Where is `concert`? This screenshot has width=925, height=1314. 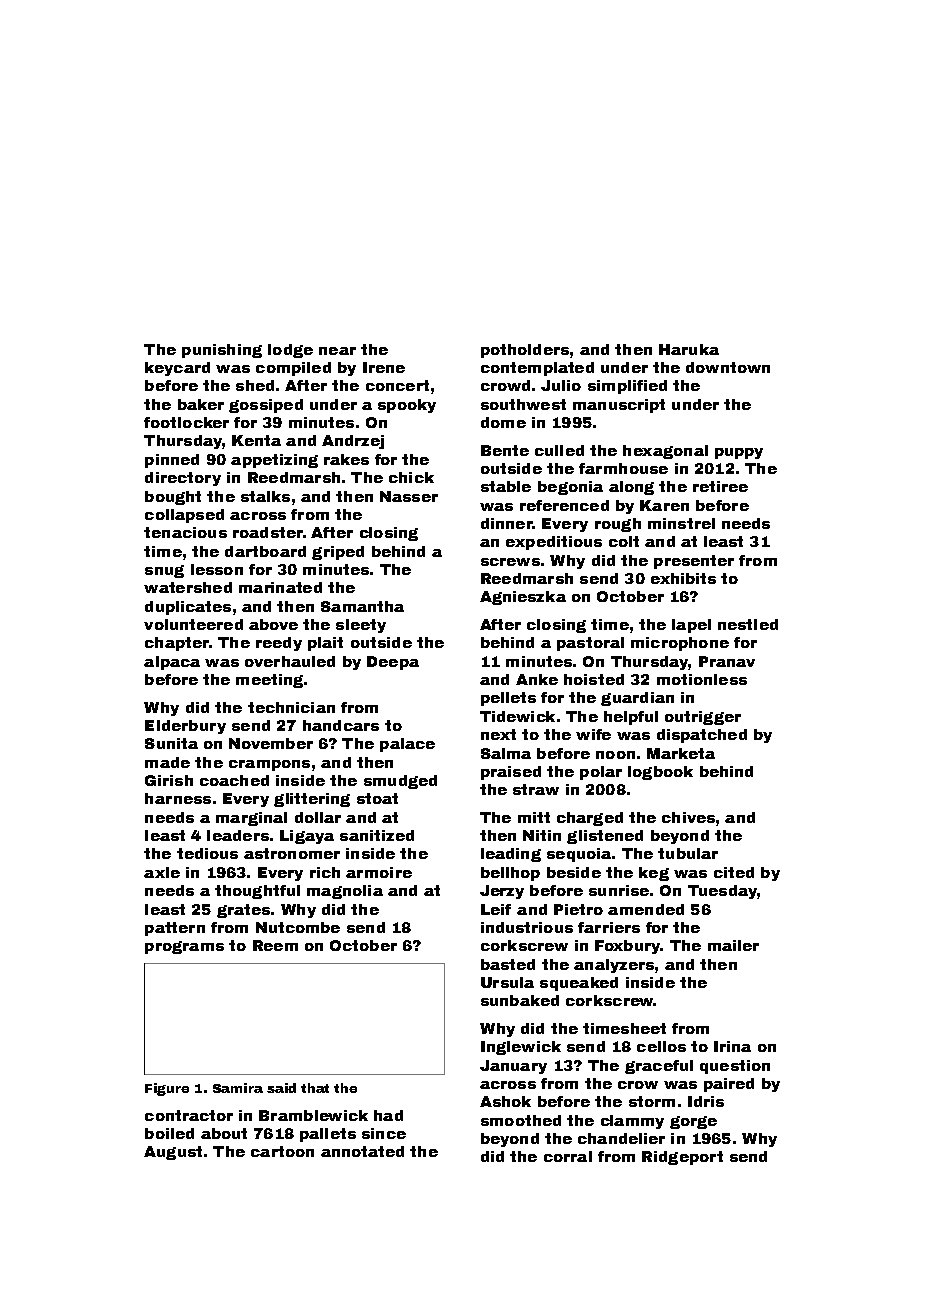 concert is located at coordinates (397, 385).
